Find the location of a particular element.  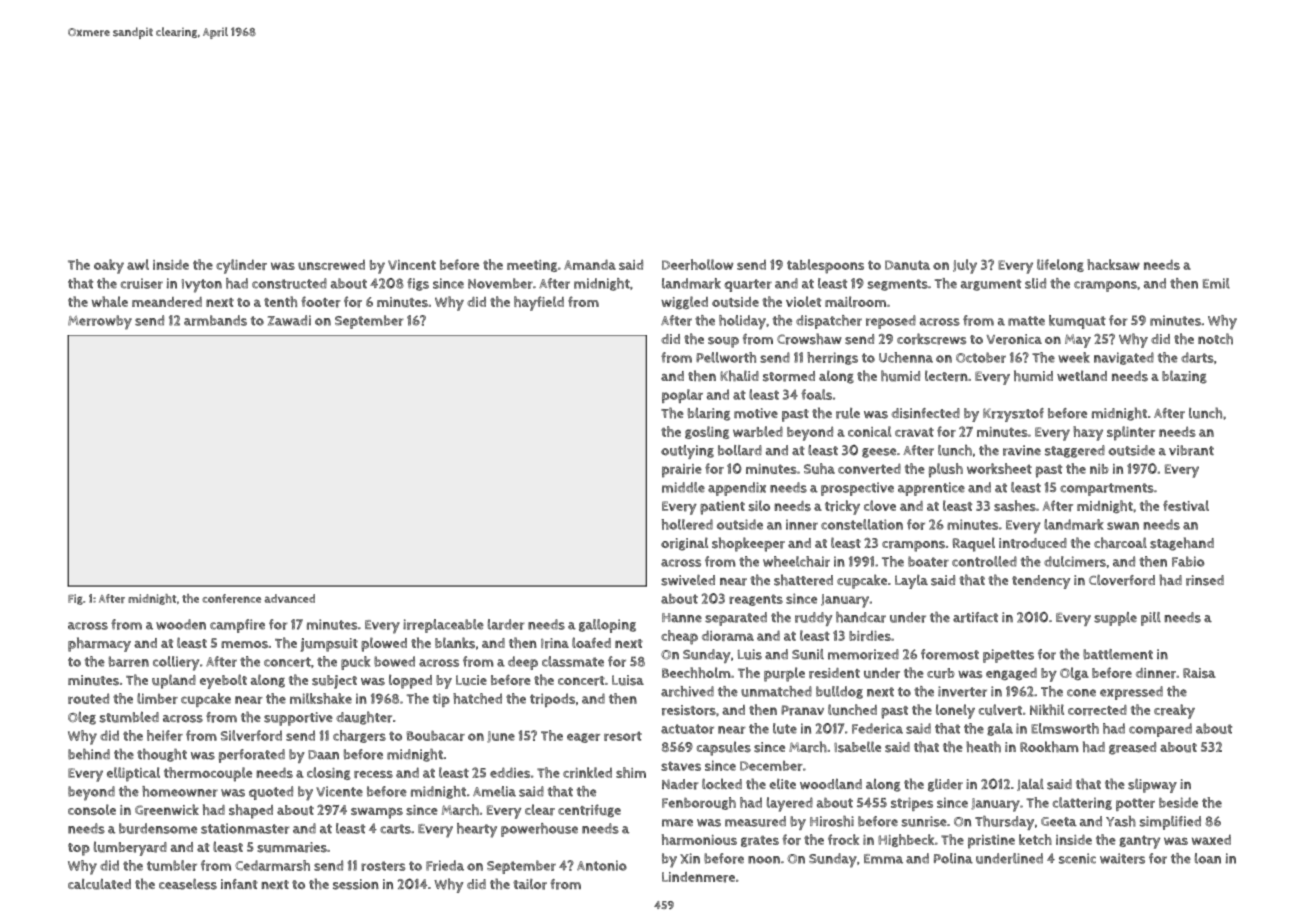

Amanda is located at coordinates (590, 264).
